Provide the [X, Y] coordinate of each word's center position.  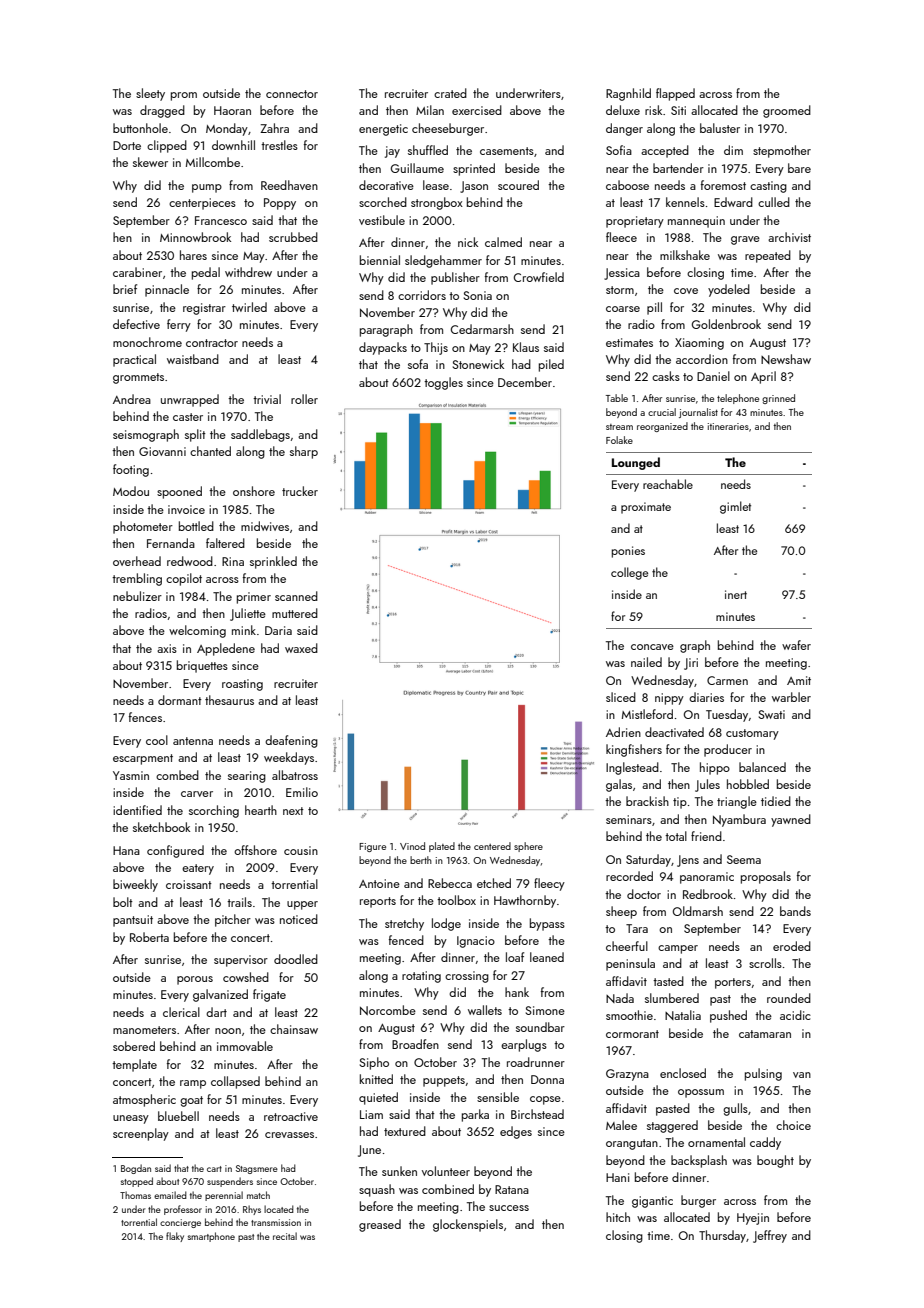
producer [728, 750]
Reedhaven [289, 185]
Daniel [713, 376]
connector [292, 94]
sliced [621, 697]
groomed [787, 111]
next [293, 811]
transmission [276, 1222]
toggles [443, 383]
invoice [186, 509]
